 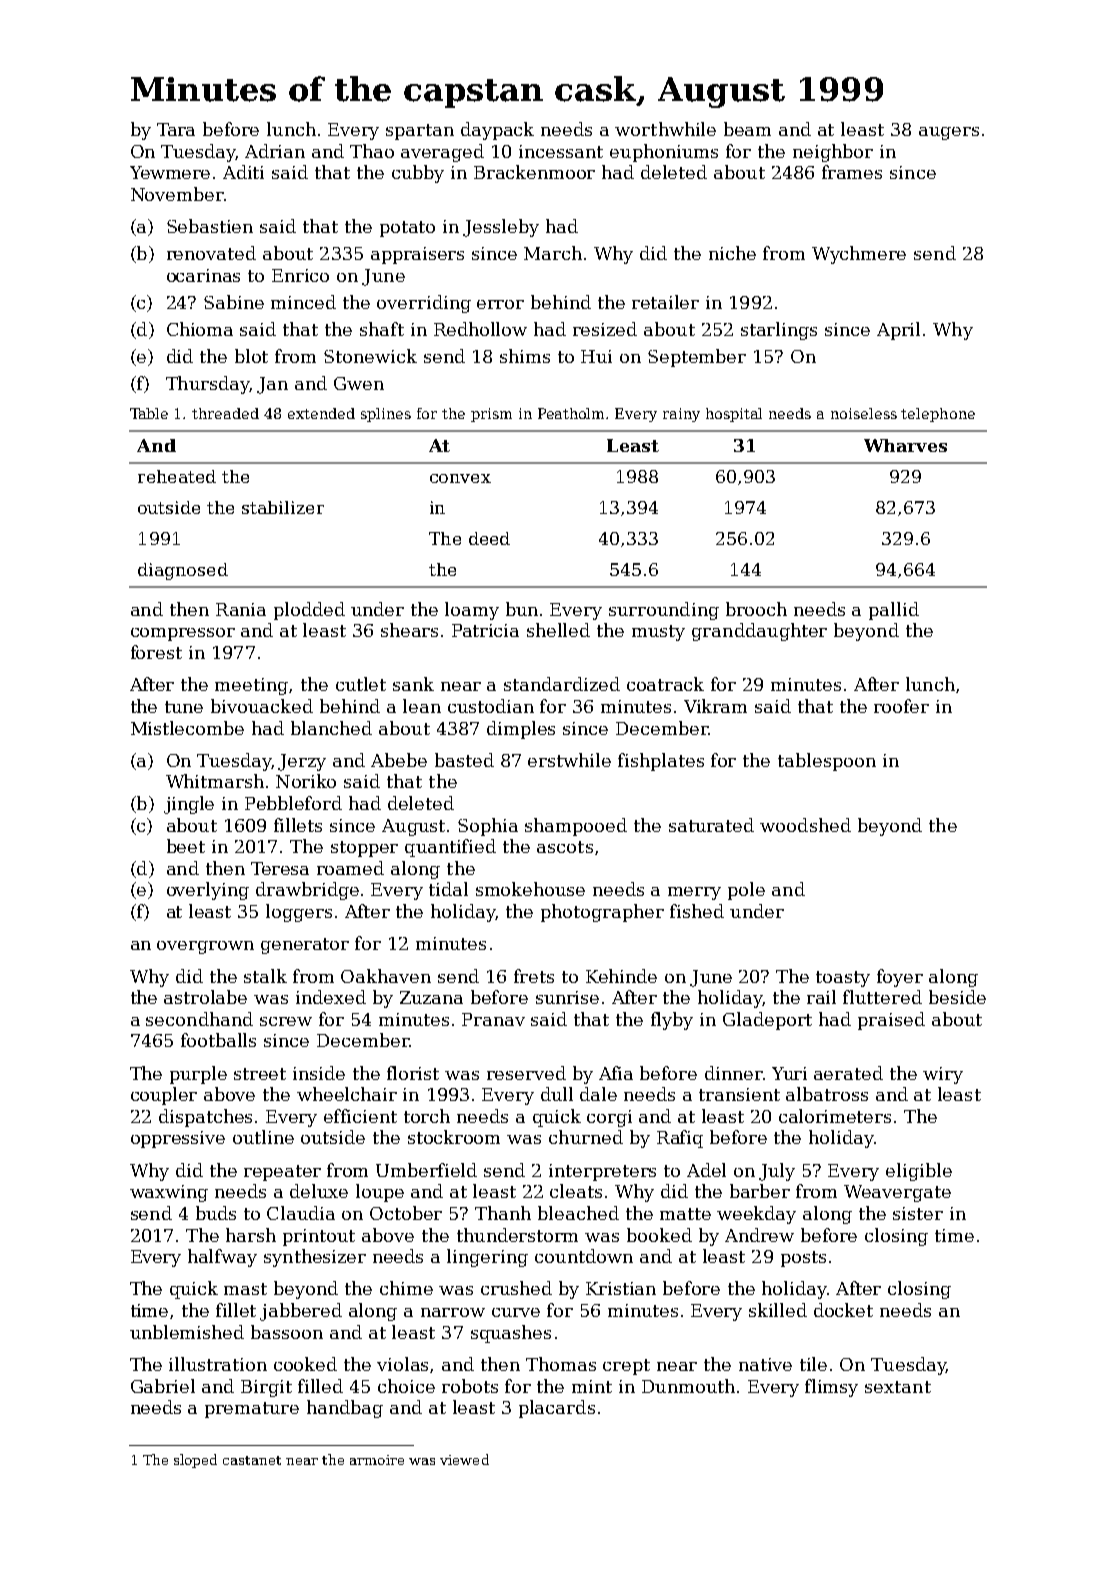 I want to click on efficient, so click(x=360, y=1116).
